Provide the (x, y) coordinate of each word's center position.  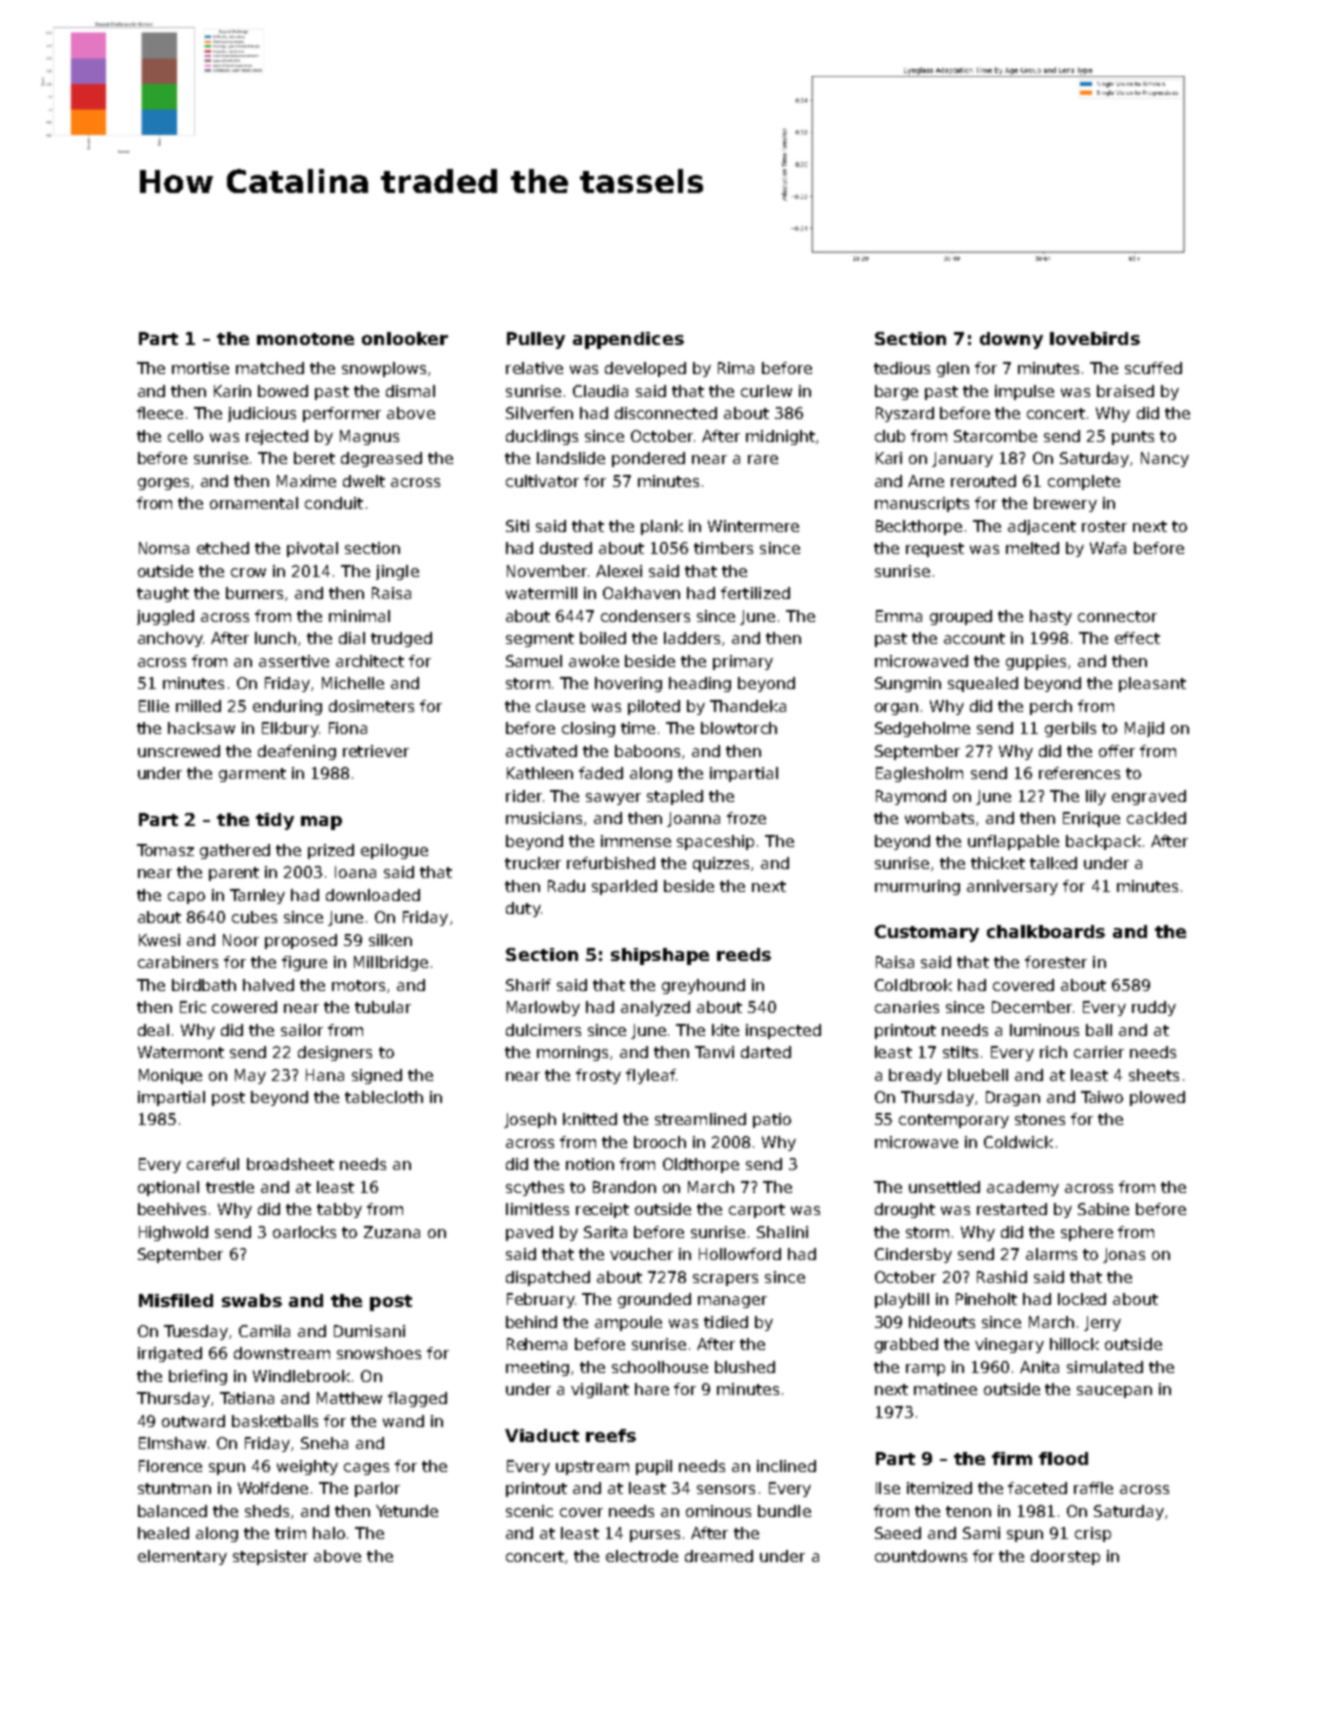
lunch (275, 638)
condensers (645, 616)
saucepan (1114, 1392)
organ (896, 709)
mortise (200, 368)
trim (290, 1533)
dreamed (719, 1556)
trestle (230, 1187)
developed (645, 369)
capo (186, 898)
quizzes (721, 864)
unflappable (1013, 842)
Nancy (1165, 459)
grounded (654, 1300)
